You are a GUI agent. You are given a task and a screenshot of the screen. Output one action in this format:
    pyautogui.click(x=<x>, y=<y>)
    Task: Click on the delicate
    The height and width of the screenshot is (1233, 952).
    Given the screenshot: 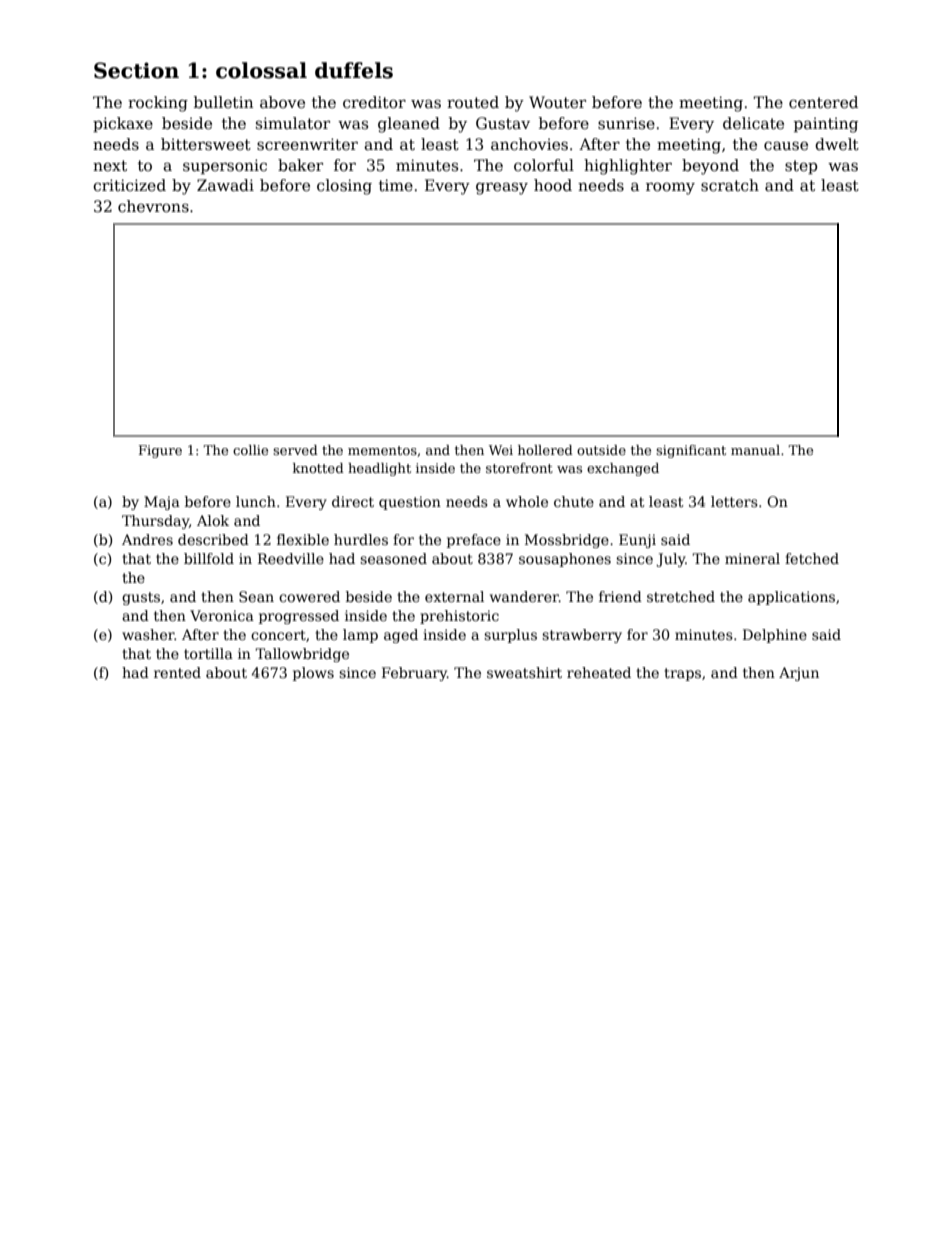 What is the action you would take?
    pyautogui.click(x=753, y=123)
